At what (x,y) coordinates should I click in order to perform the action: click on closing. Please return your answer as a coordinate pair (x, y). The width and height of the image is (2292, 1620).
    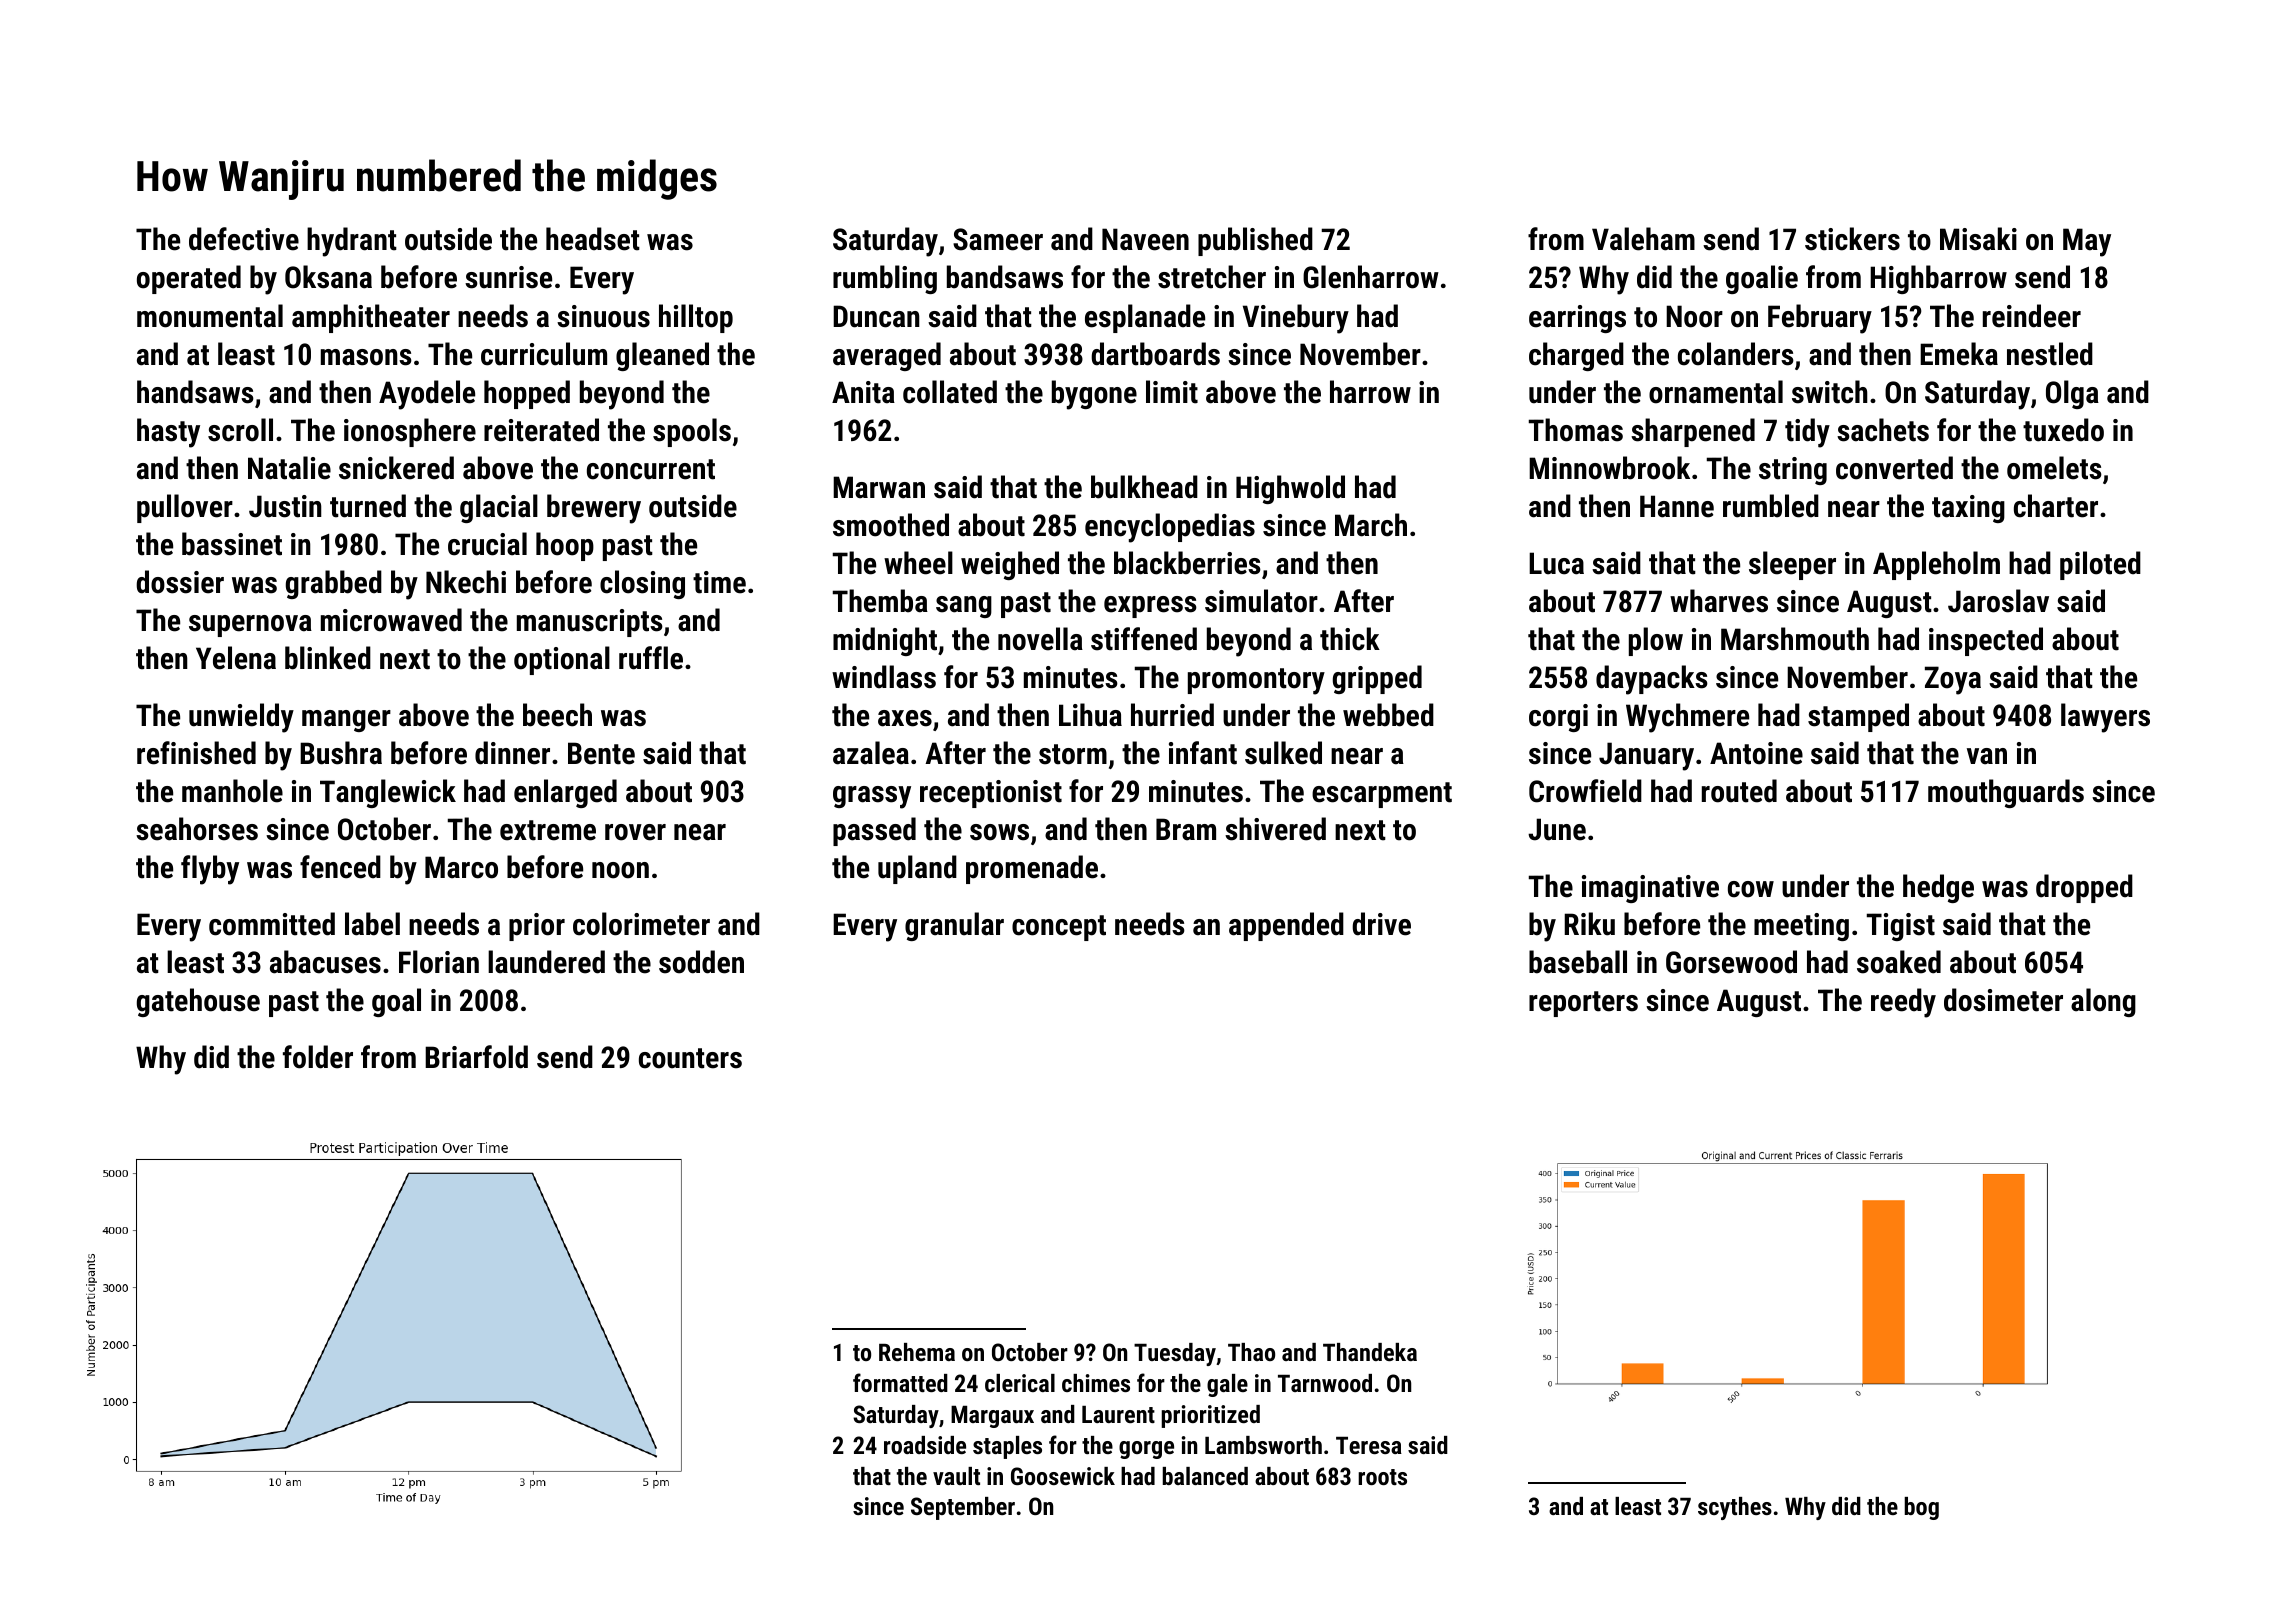
    Looking at the image, I should click on (642, 584).
